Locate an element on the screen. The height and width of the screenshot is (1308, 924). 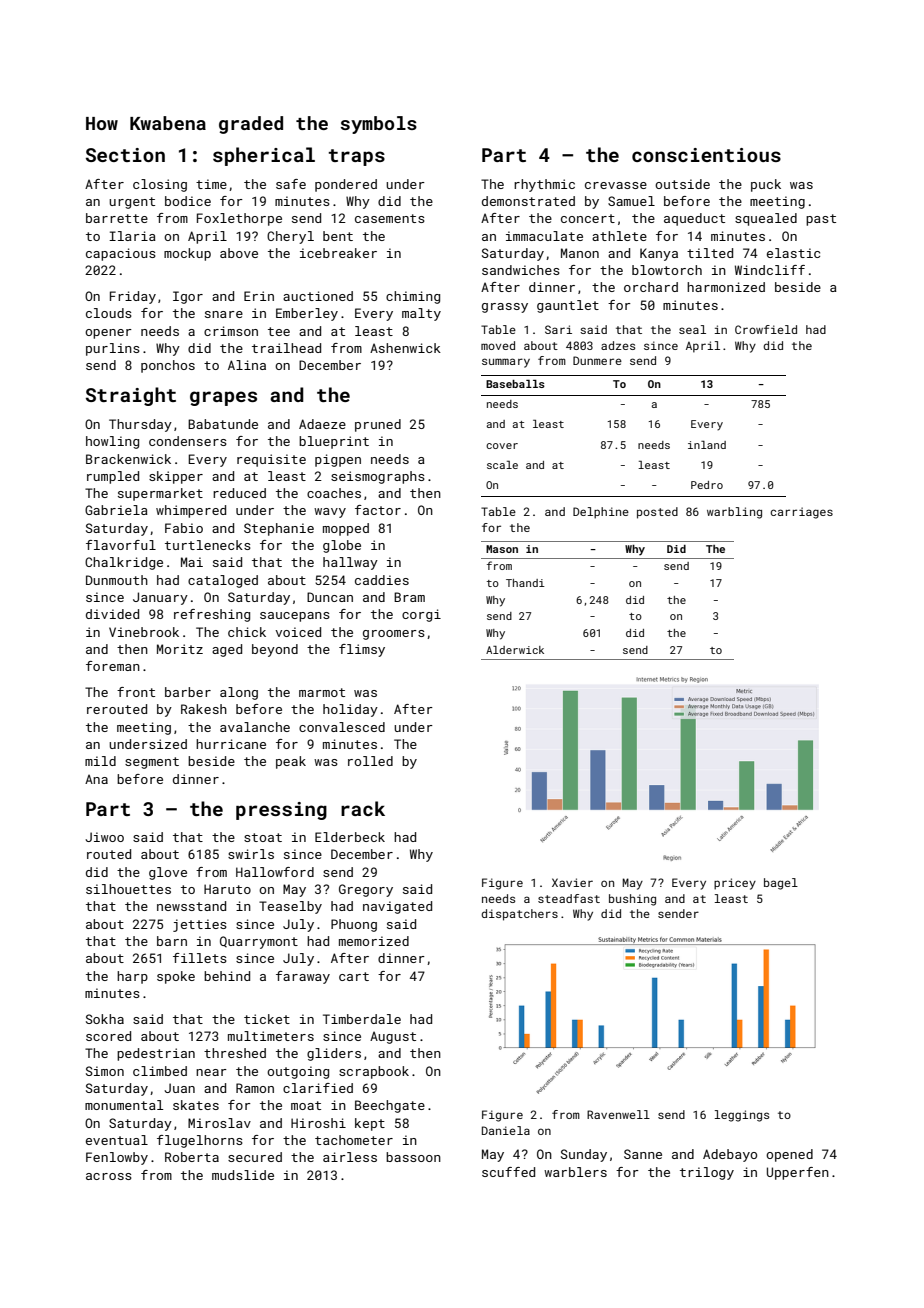
inland is located at coordinates (707, 445).
